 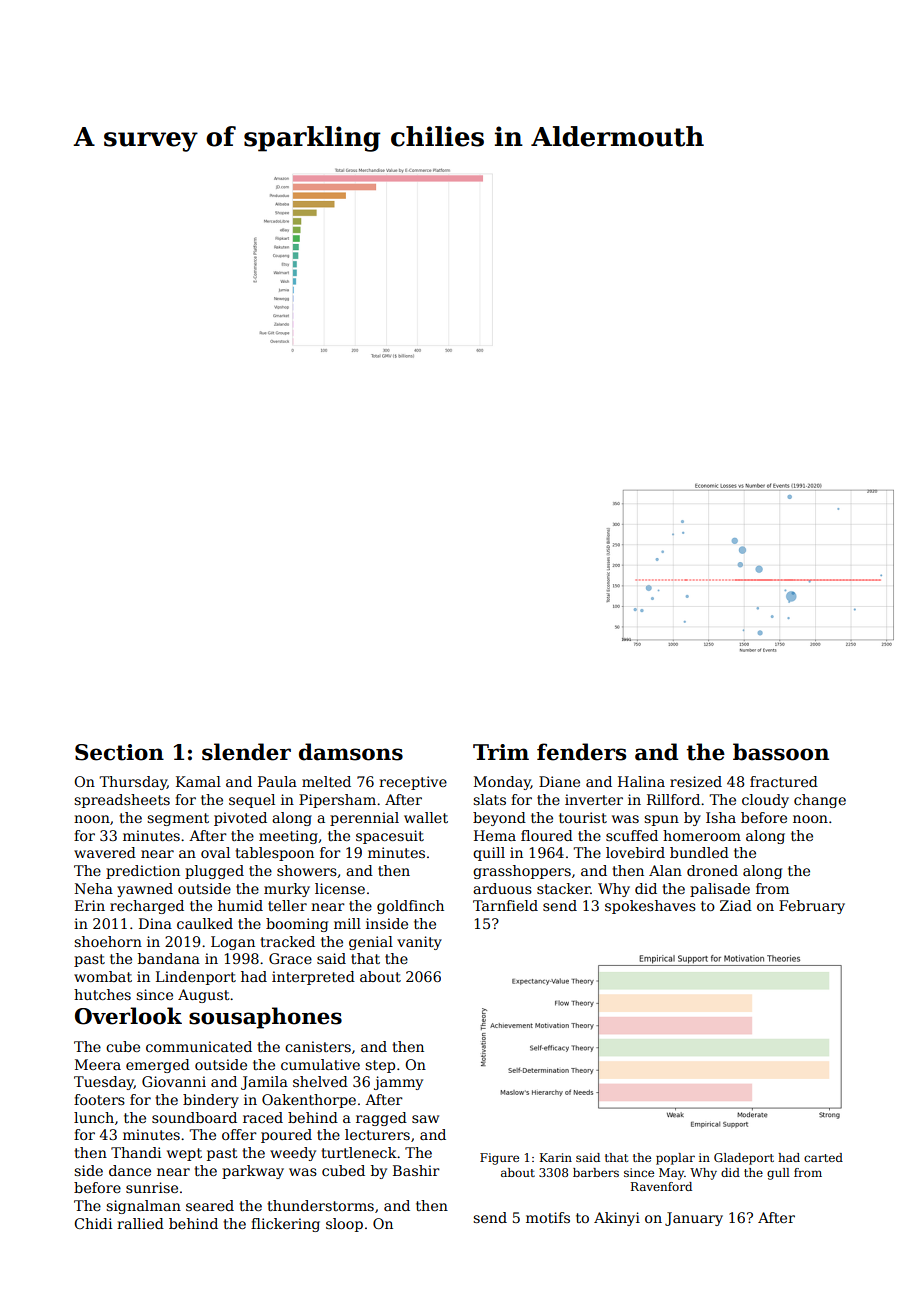 I want to click on sunrise, so click(x=152, y=1187).
